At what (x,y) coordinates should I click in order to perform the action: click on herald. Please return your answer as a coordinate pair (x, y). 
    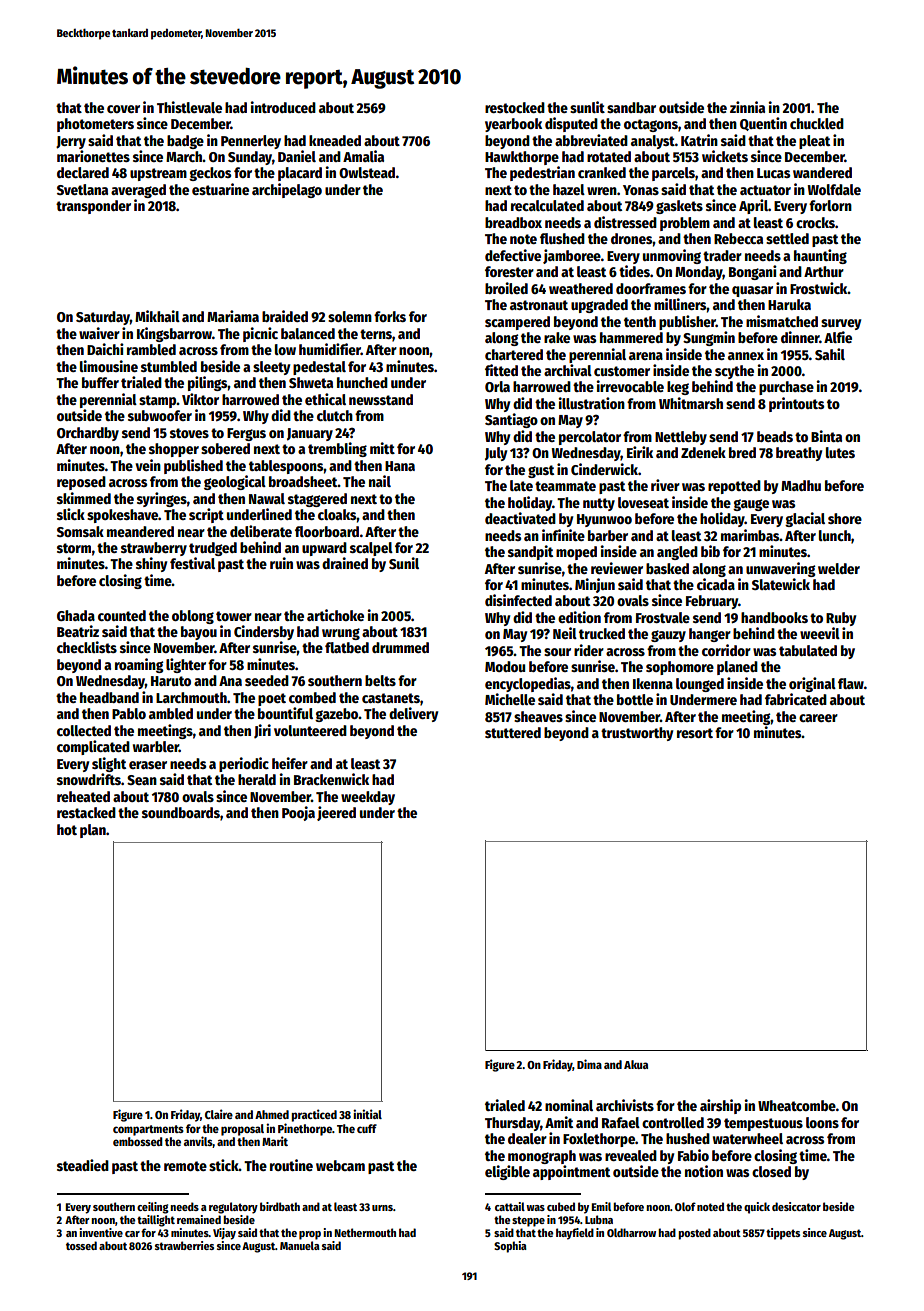
    Looking at the image, I should click on (257, 779).
